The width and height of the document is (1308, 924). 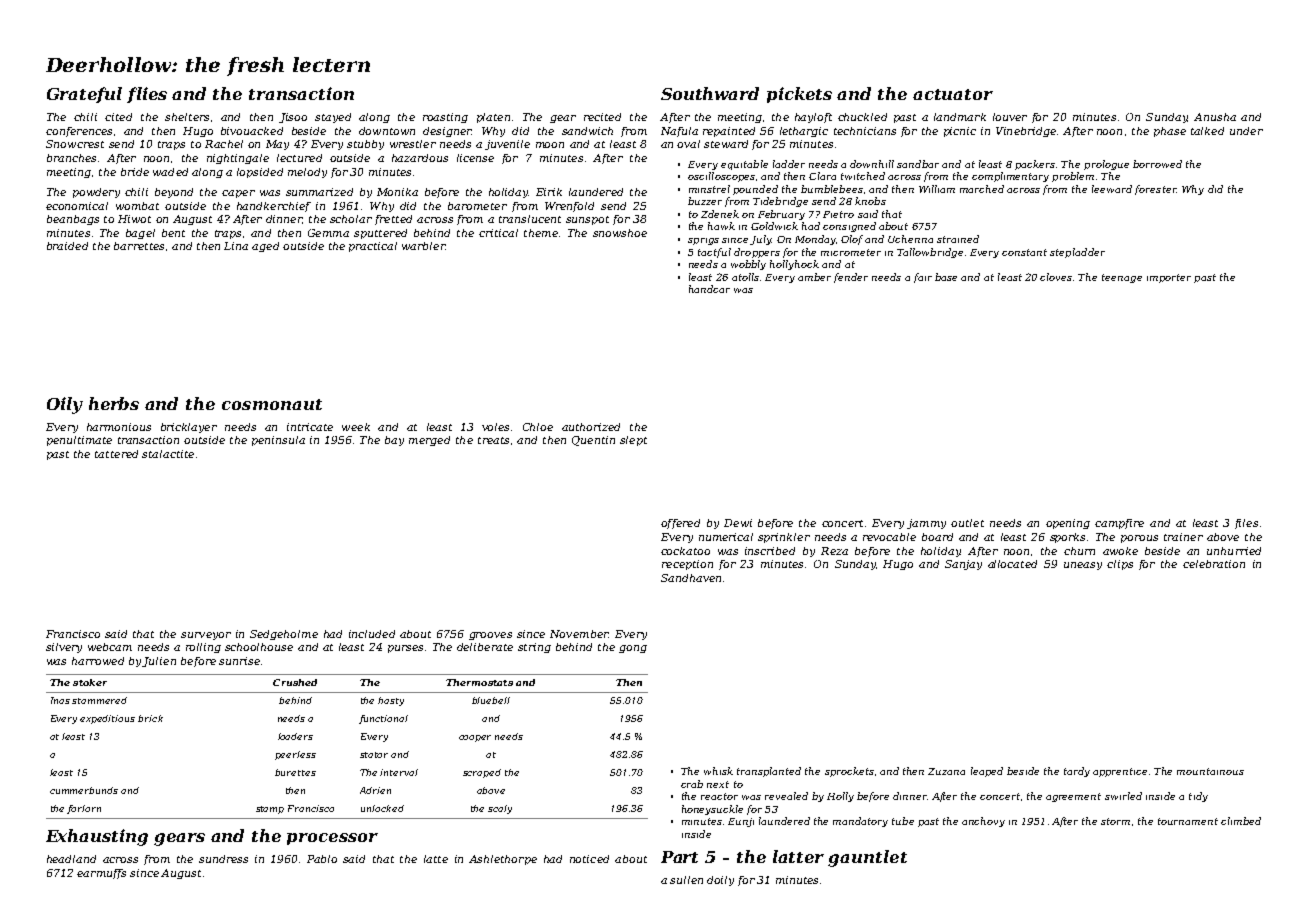 I want to click on stayed, so click(x=333, y=118).
